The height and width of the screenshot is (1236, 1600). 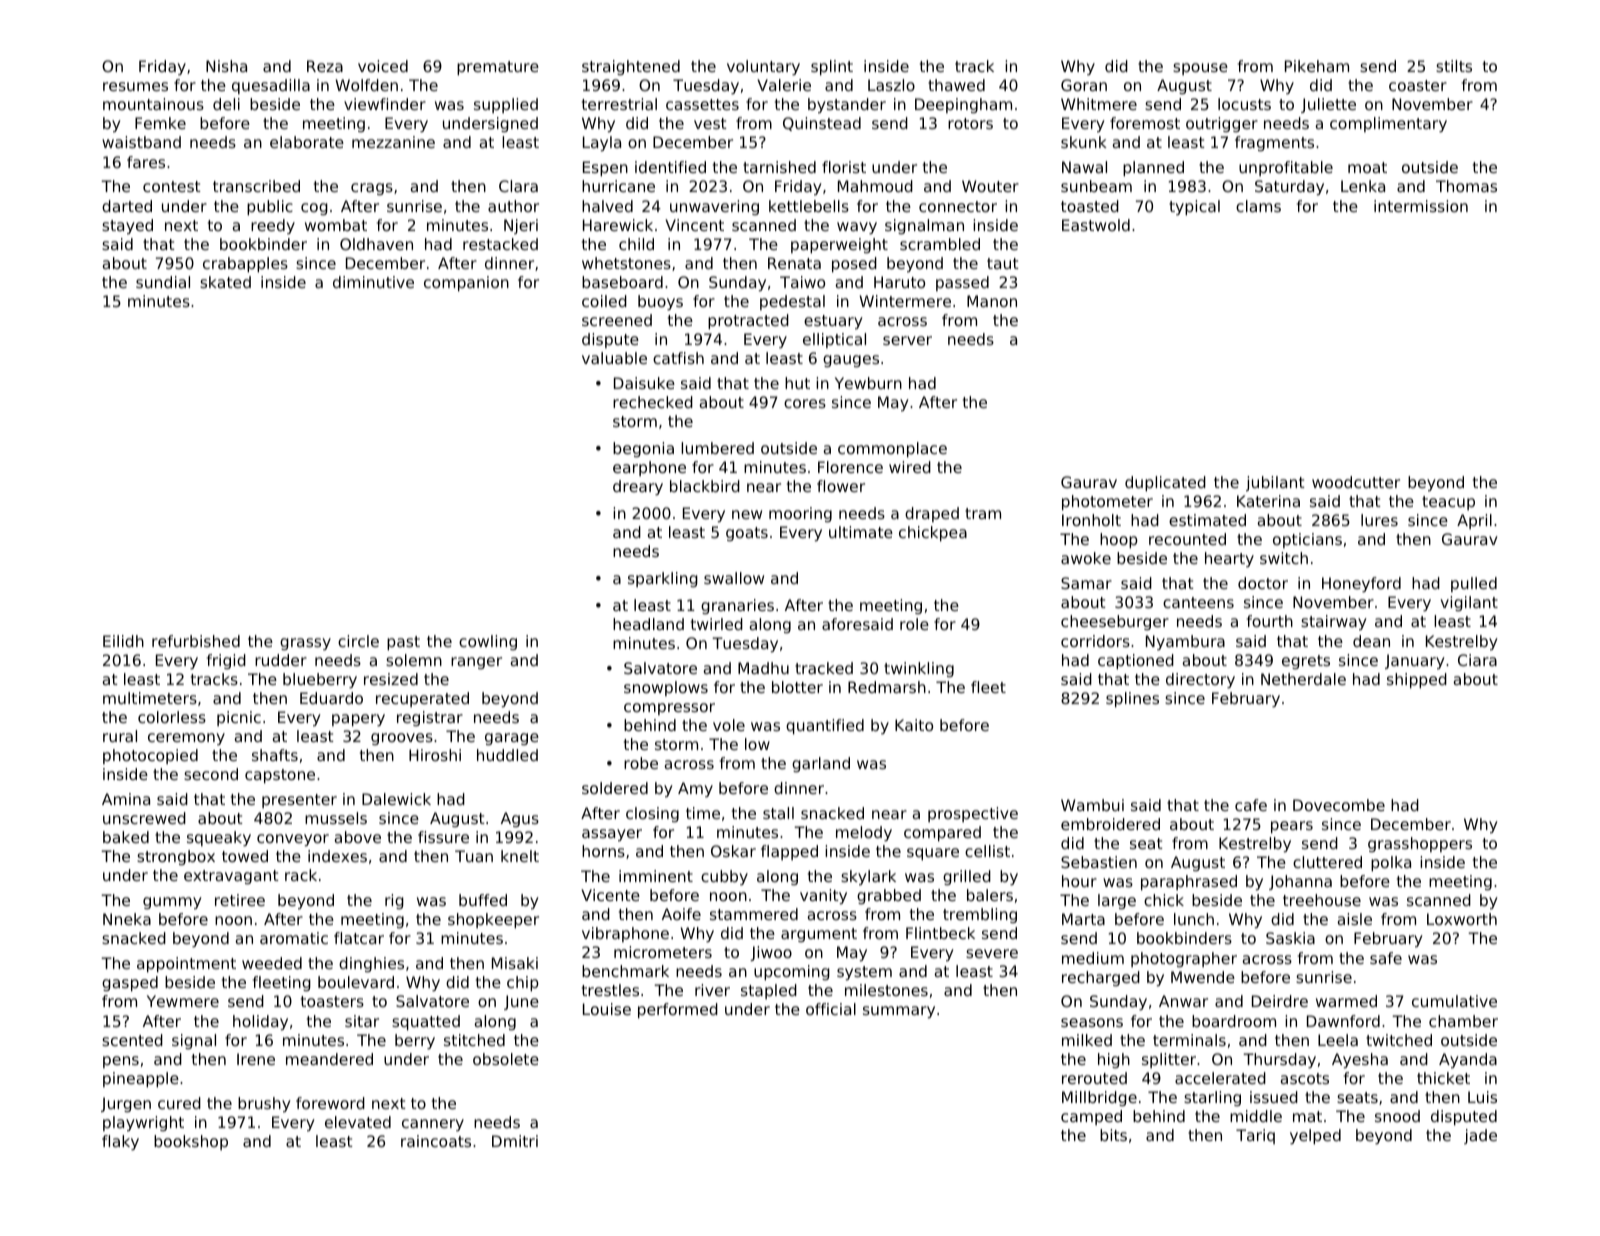 What do you see at coordinates (610, 990) in the screenshot?
I see `trestles` at bounding box center [610, 990].
